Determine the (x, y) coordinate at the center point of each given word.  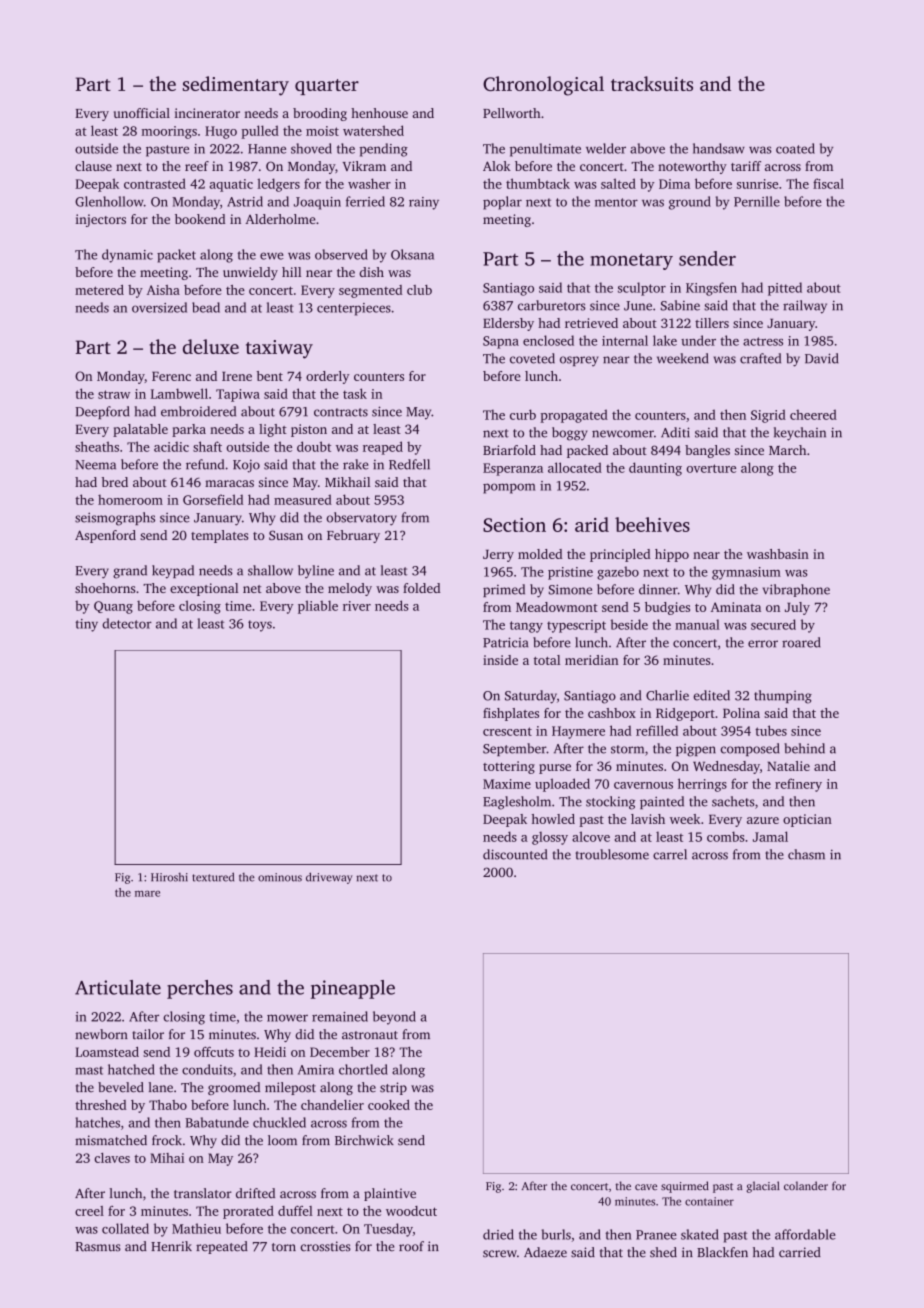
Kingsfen (711, 289)
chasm (806, 854)
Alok (497, 166)
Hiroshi (169, 877)
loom (282, 1140)
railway (805, 307)
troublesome (612, 854)
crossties (326, 1246)
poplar (502, 203)
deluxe (211, 346)
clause (93, 166)
